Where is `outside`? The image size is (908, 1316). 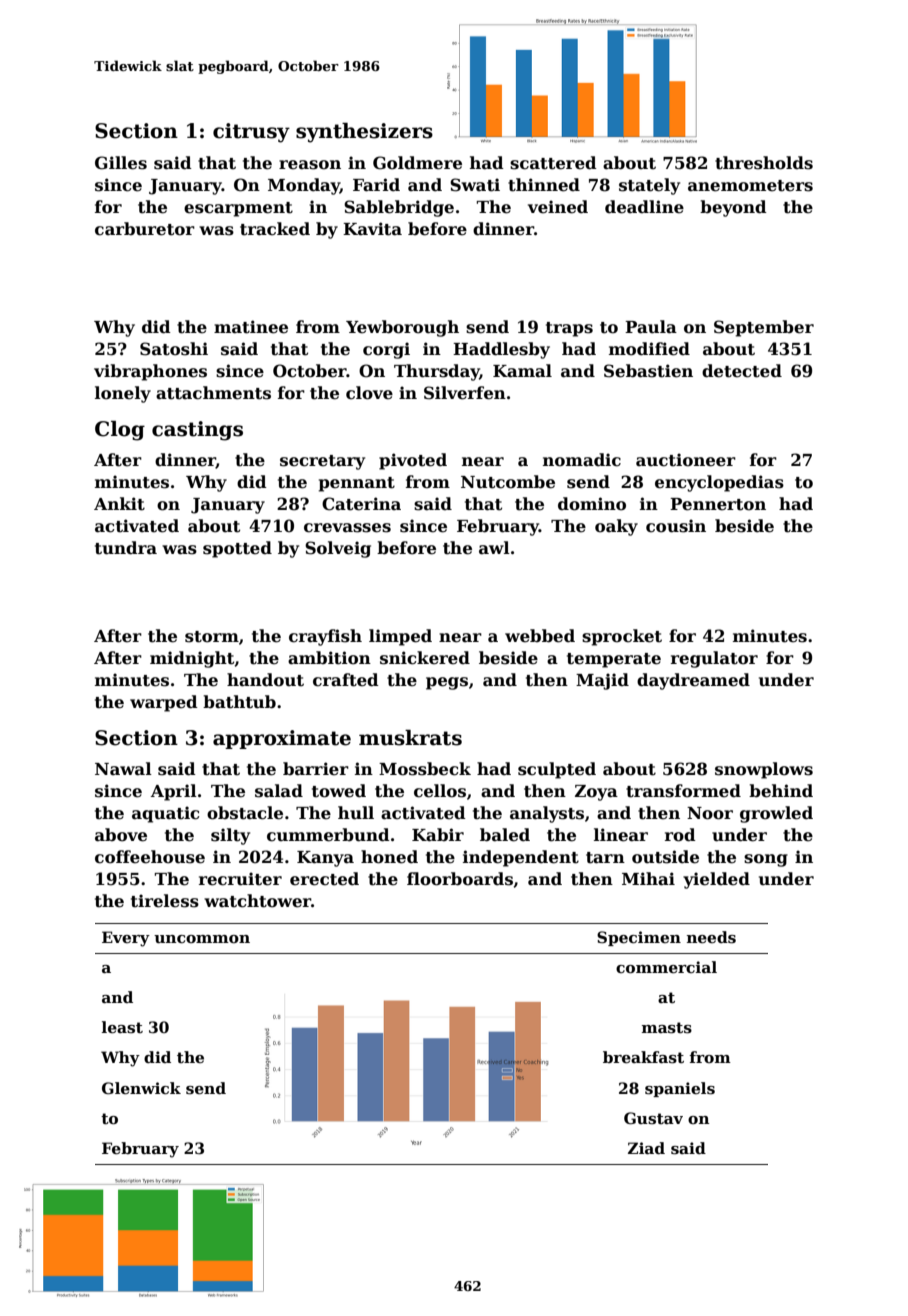
outside is located at coordinates (665, 857).
